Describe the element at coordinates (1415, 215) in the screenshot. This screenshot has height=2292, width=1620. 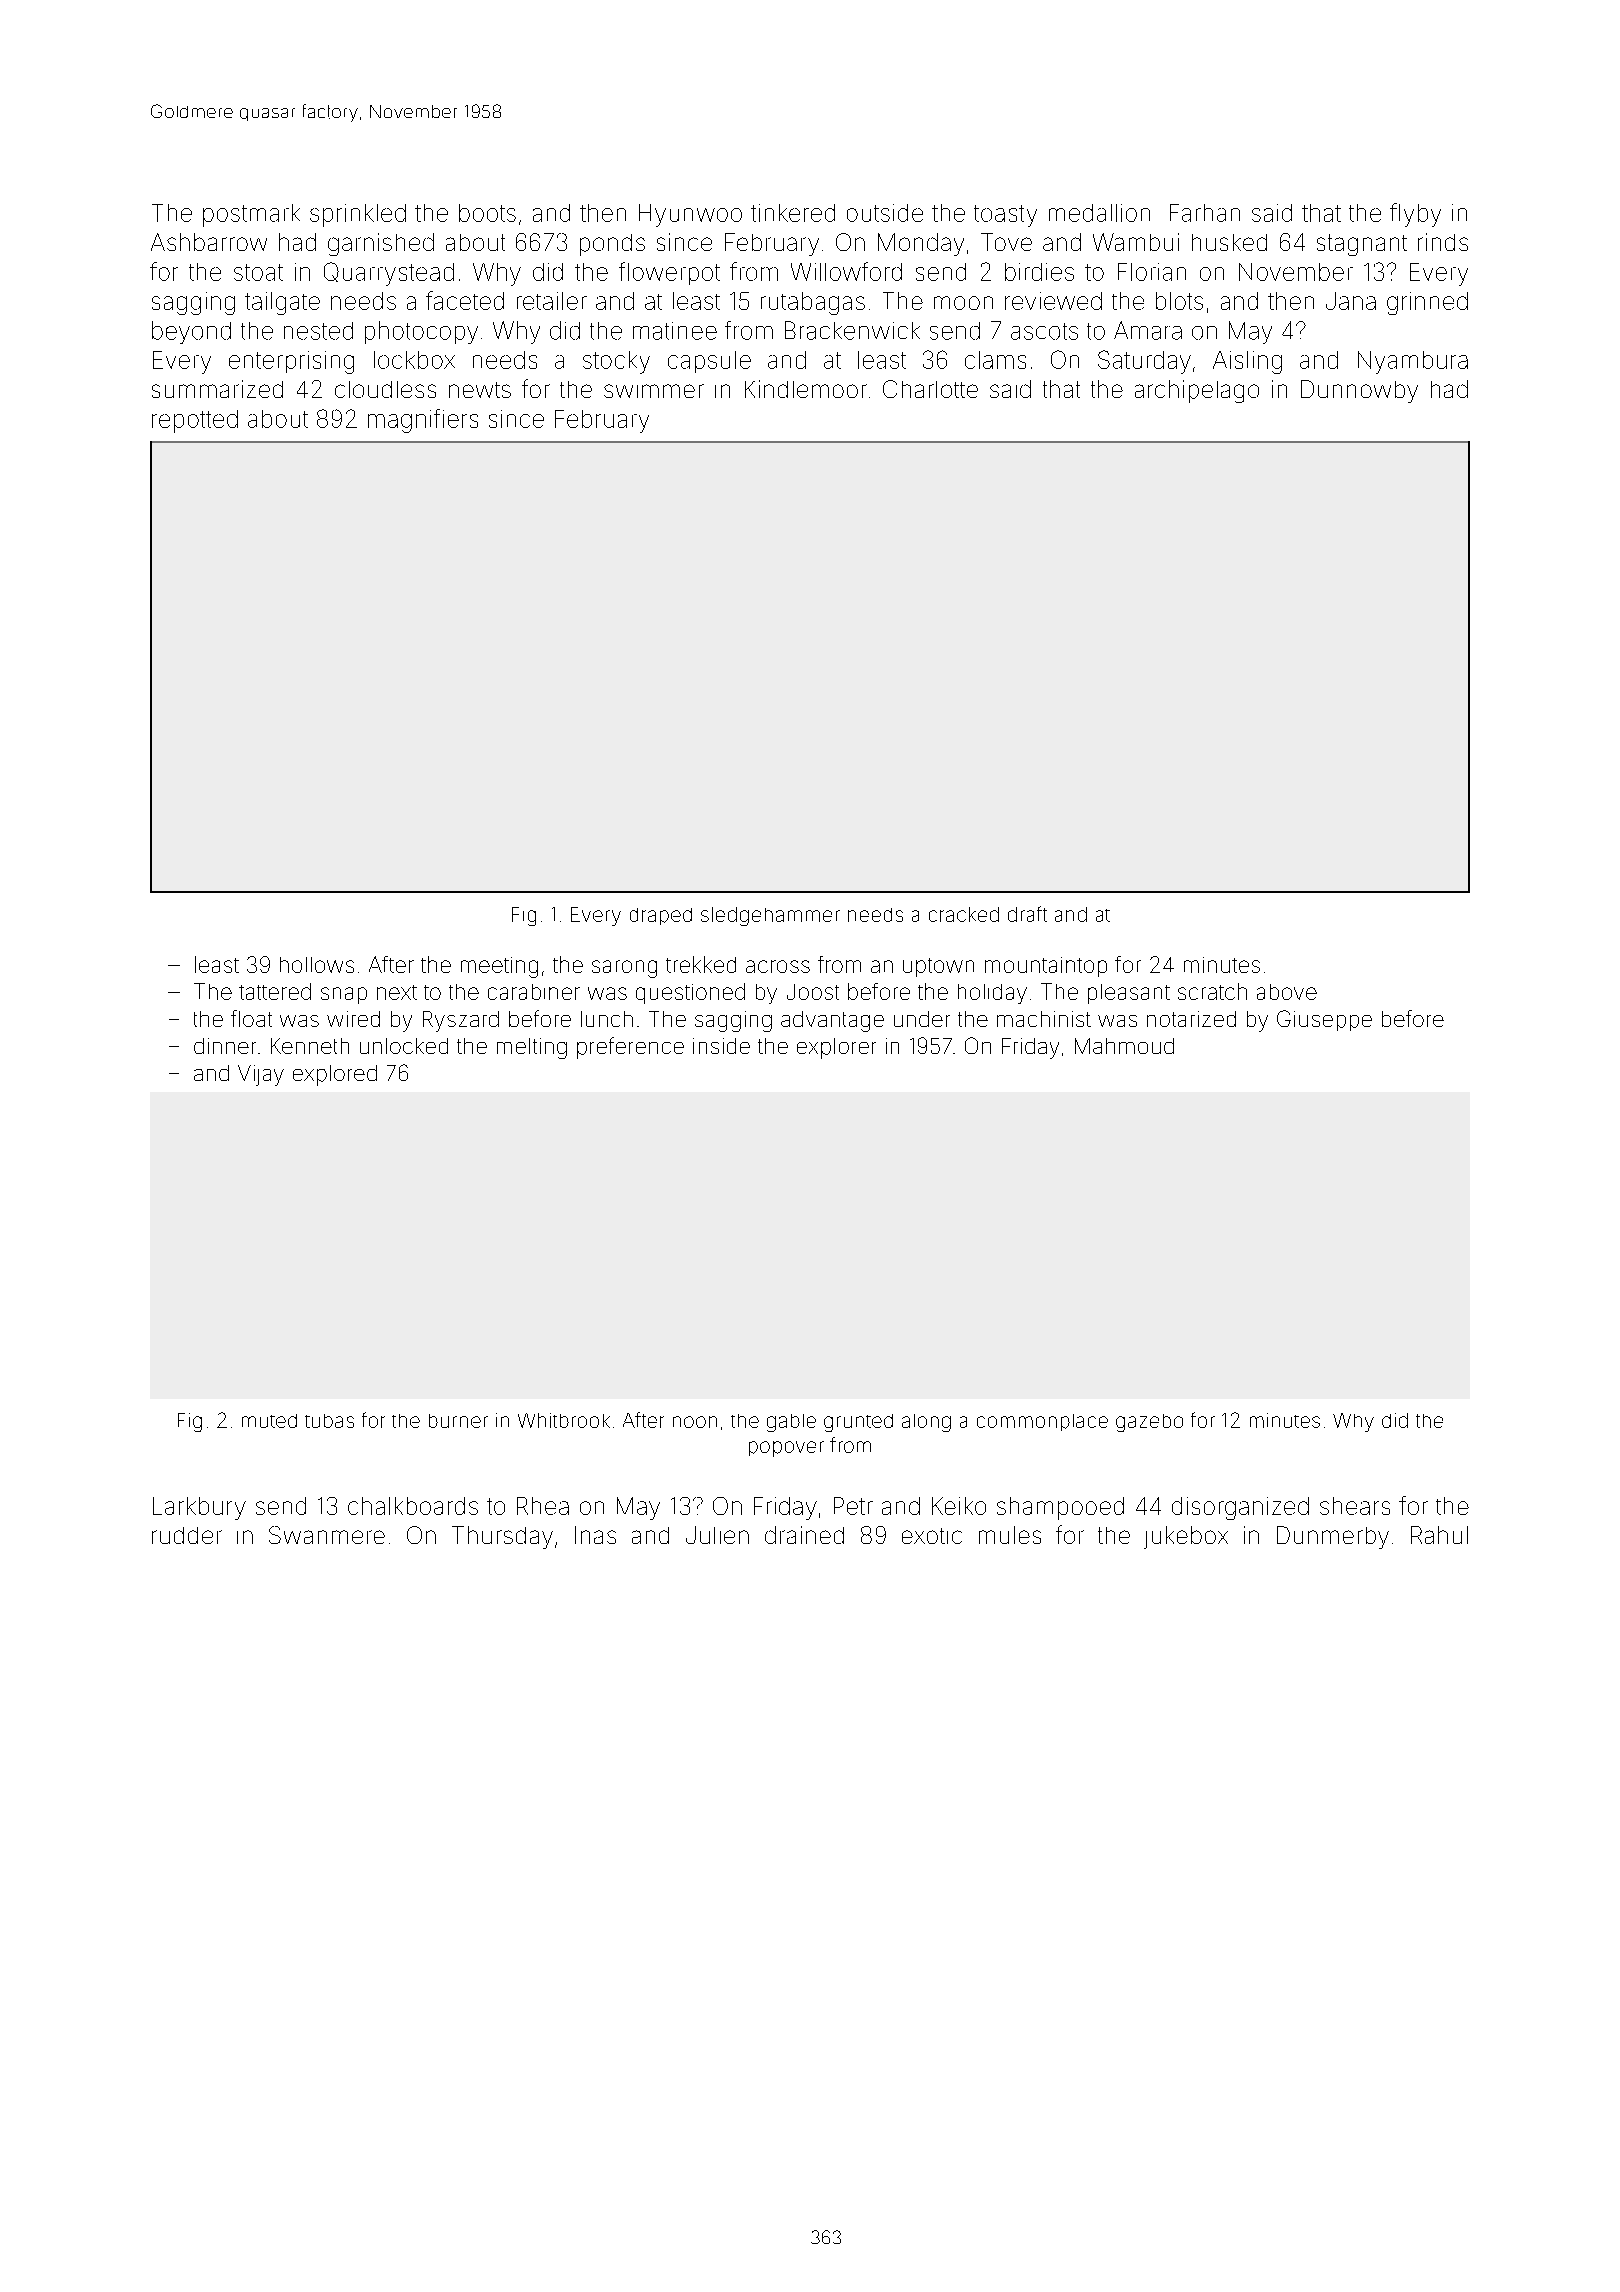
I see `flyby` at that location.
